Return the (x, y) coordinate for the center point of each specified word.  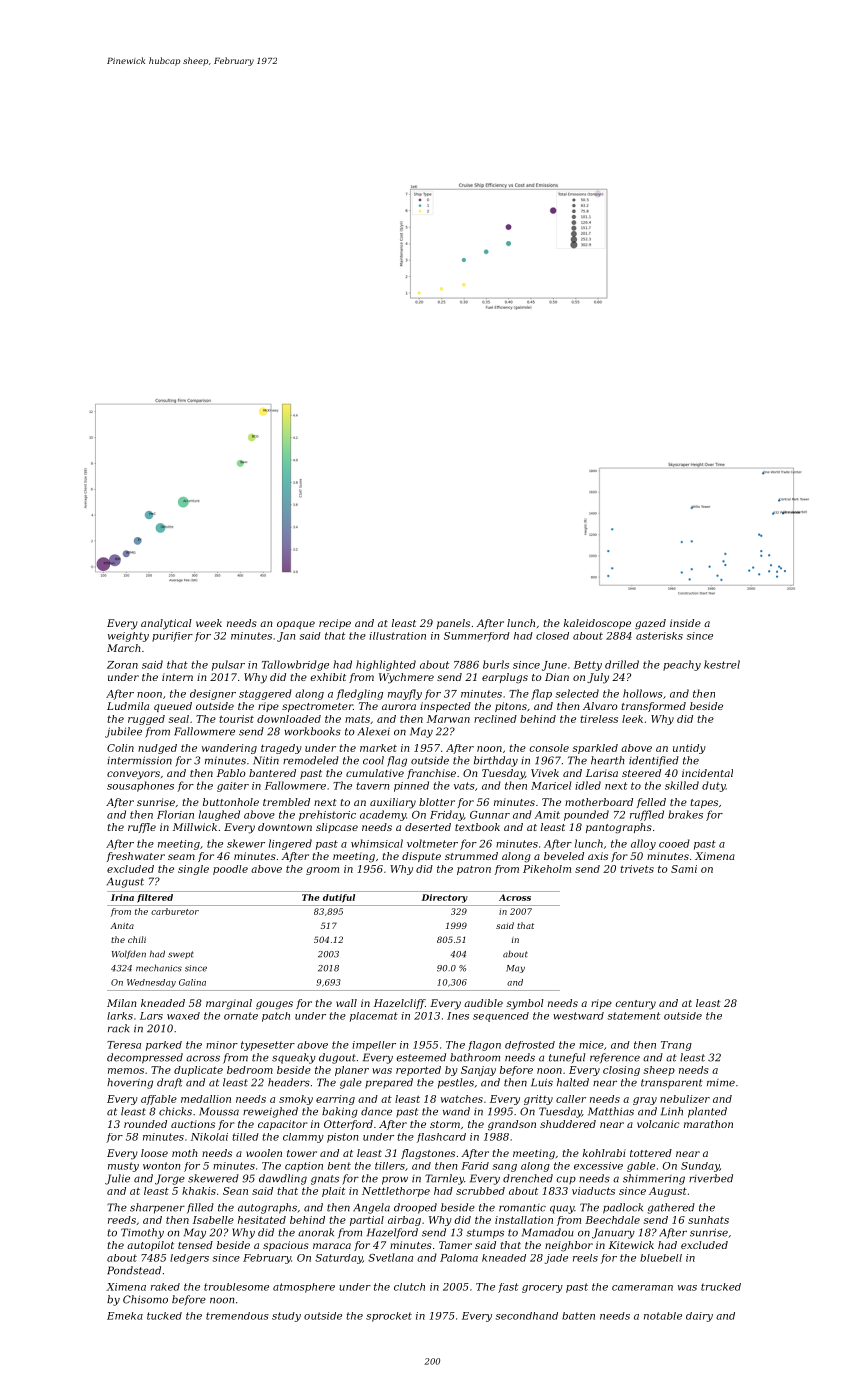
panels (453, 624)
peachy (682, 665)
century (636, 1005)
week (209, 623)
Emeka (125, 1316)
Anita (122, 926)
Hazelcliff (399, 1004)
